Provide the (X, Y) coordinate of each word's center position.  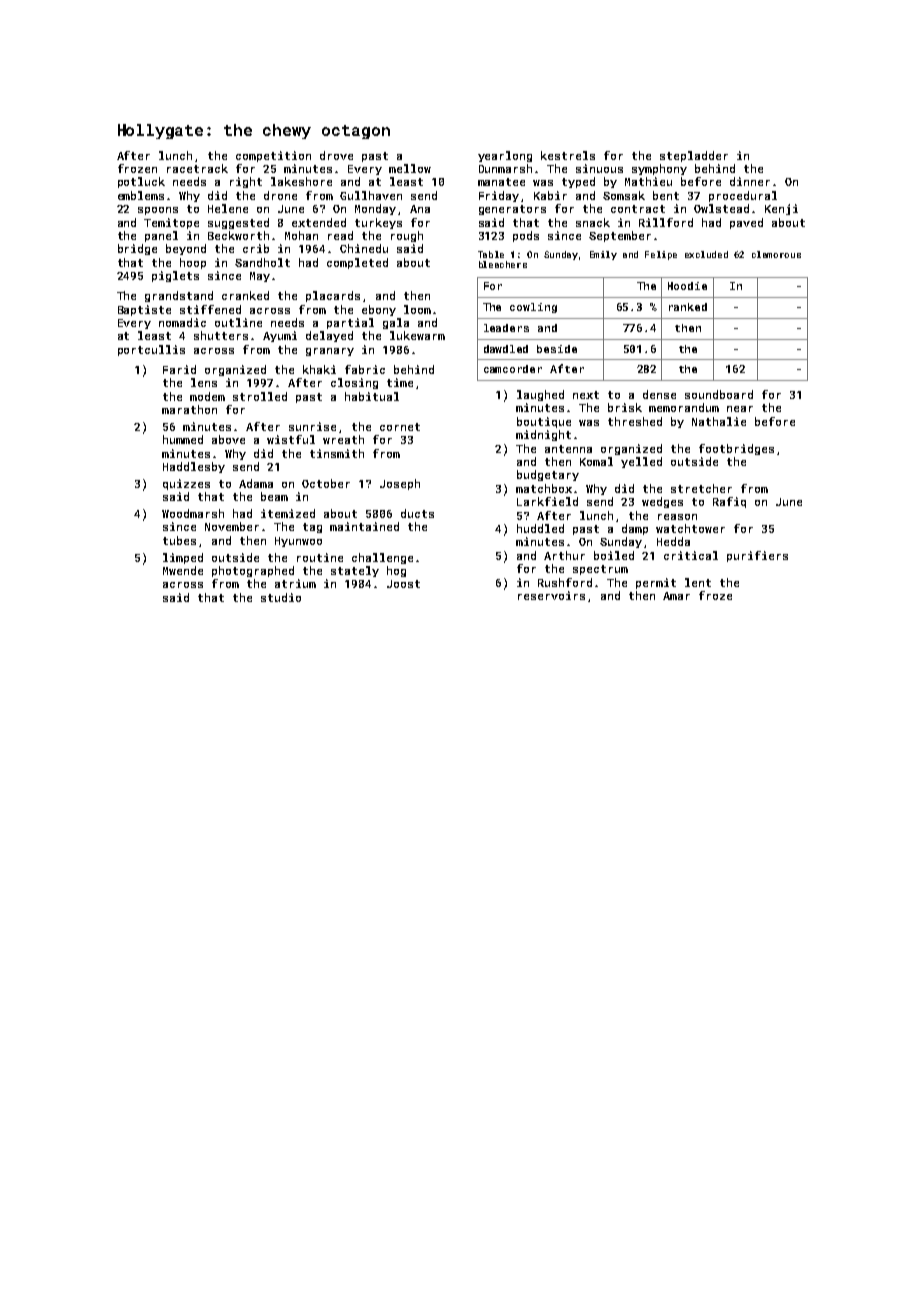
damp (635, 529)
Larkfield (547, 501)
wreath (343, 439)
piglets (175, 276)
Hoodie (687, 286)
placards (333, 296)
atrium (295, 583)
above (228, 439)
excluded (706, 254)
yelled (641, 462)
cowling (533, 308)
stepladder (694, 156)
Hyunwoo (298, 542)
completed (357, 263)
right (246, 182)
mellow (410, 168)
